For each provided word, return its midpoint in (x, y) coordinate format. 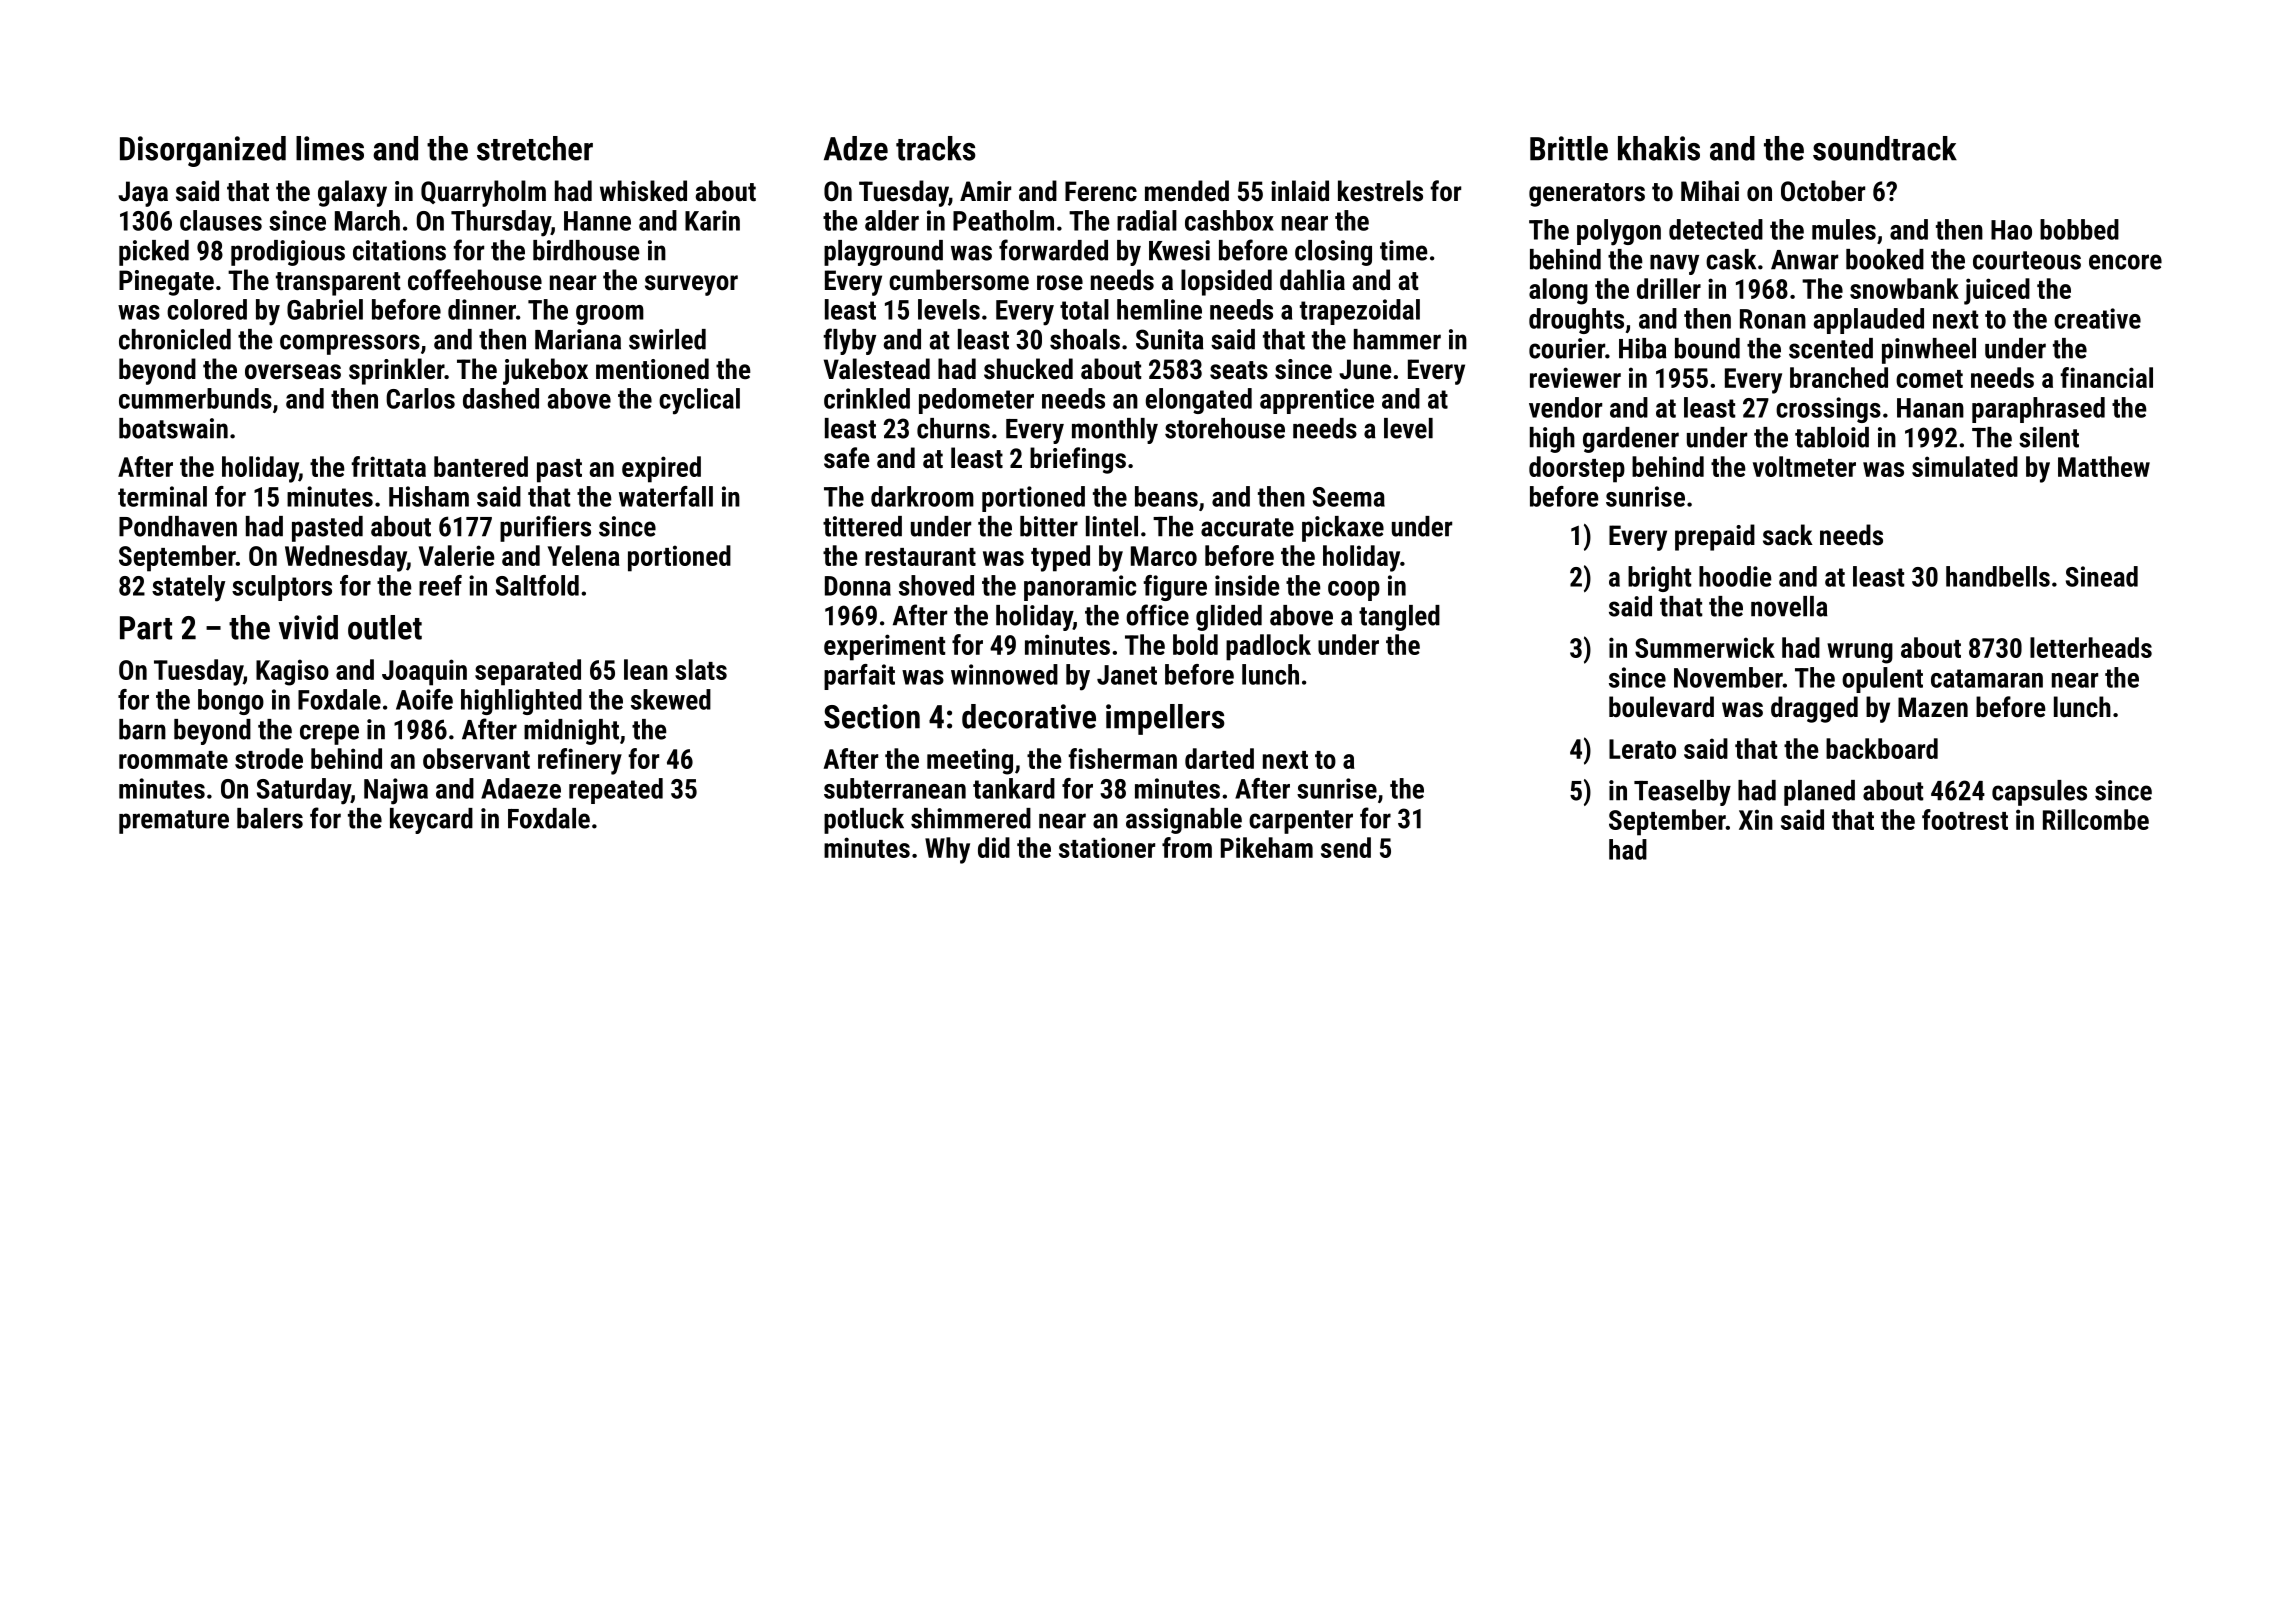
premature (174, 822)
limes (330, 148)
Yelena (584, 555)
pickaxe (1343, 529)
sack (1788, 535)
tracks (936, 148)
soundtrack (1885, 148)
